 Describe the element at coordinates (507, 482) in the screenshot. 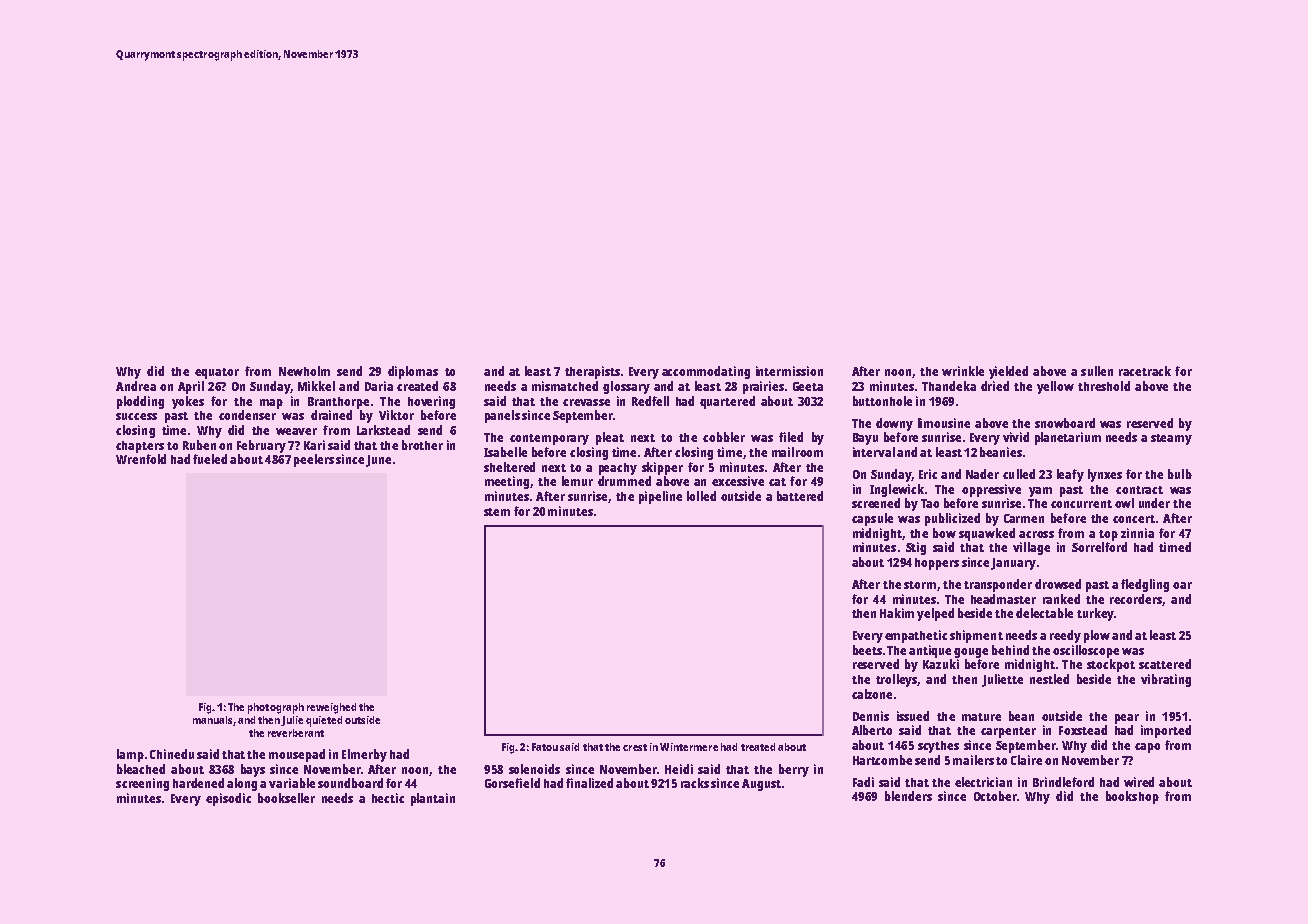

I see `meeting` at that location.
